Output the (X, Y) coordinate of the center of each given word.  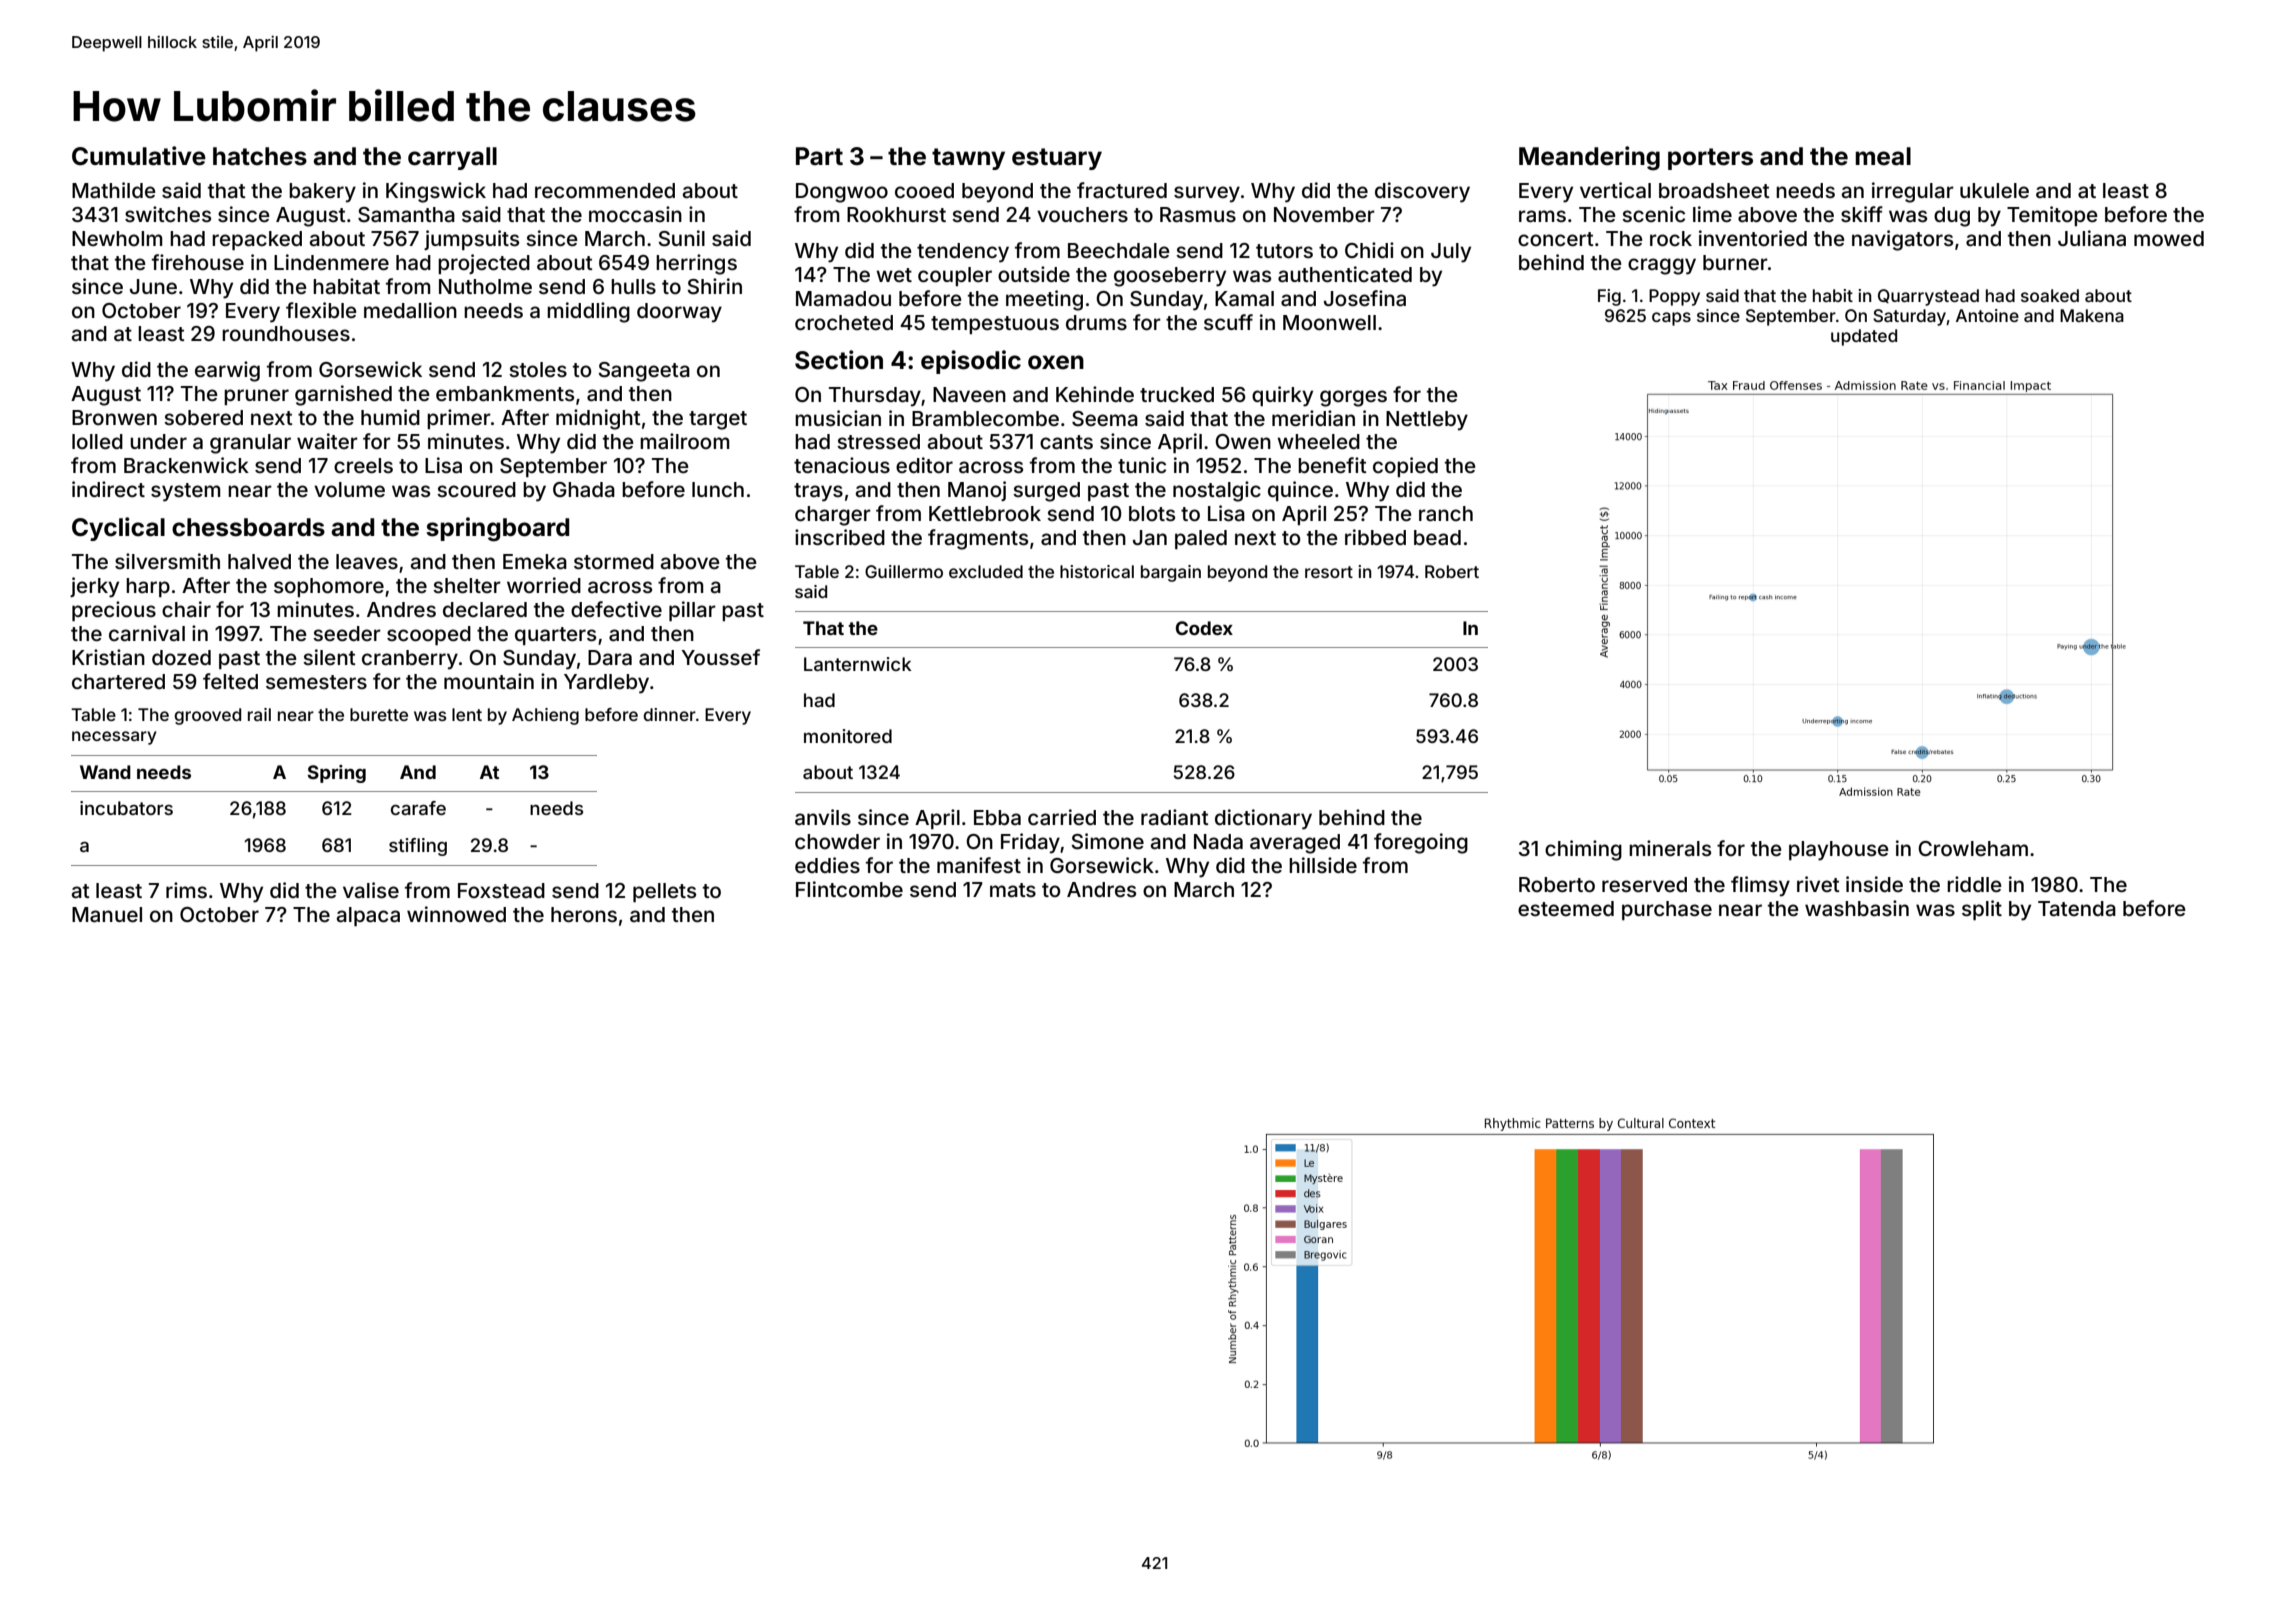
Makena (2092, 315)
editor (924, 465)
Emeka (535, 561)
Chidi (1369, 250)
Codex (1204, 628)
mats (1013, 890)
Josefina (1365, 298)
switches (168, 214)
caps (1671, 319)
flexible (321, 310)
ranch (1446, 513)
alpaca (368, 916)
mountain (489, 681)
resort (1329, 572)
